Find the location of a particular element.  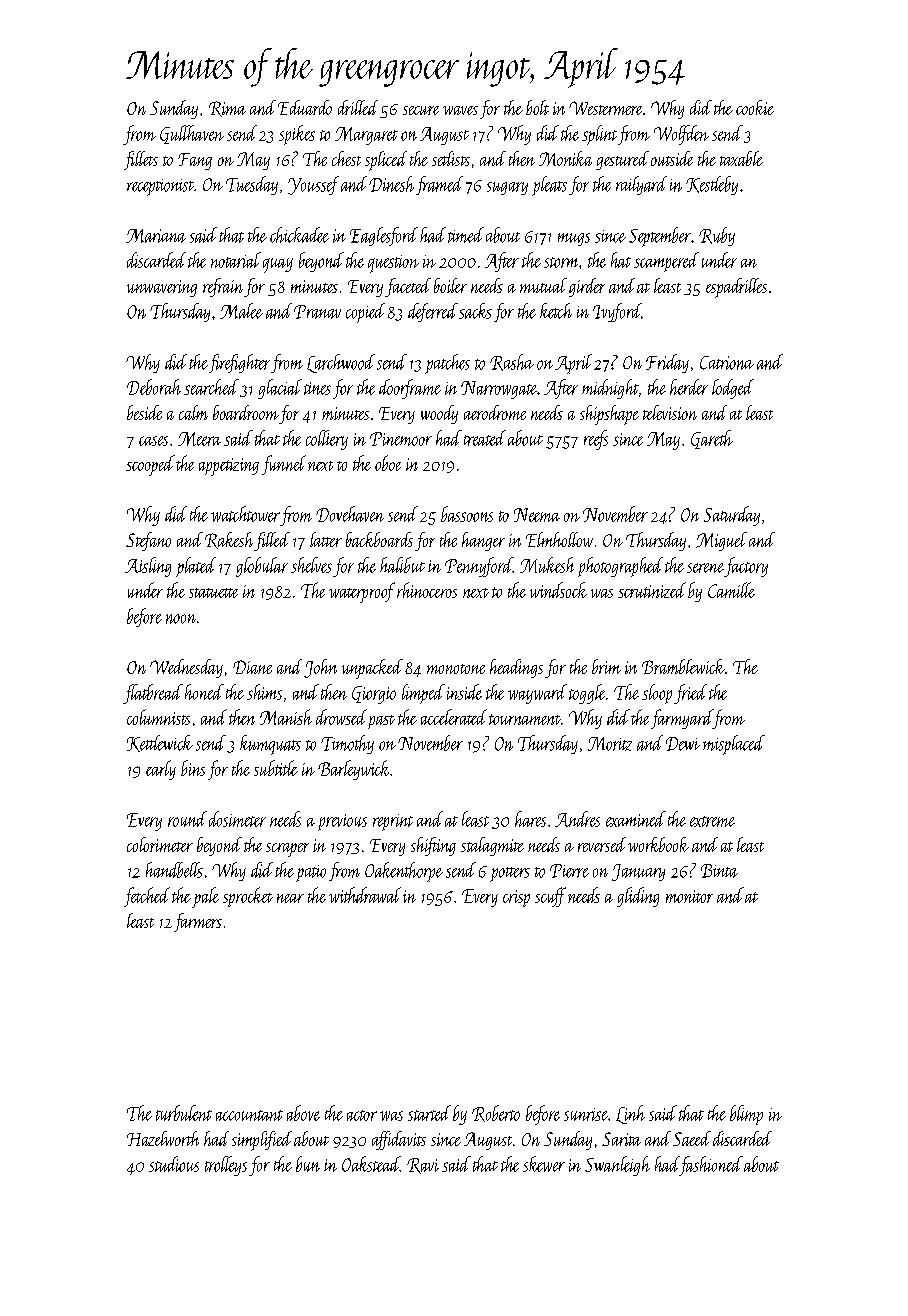

bun is located at coordinates (308, 1164).
